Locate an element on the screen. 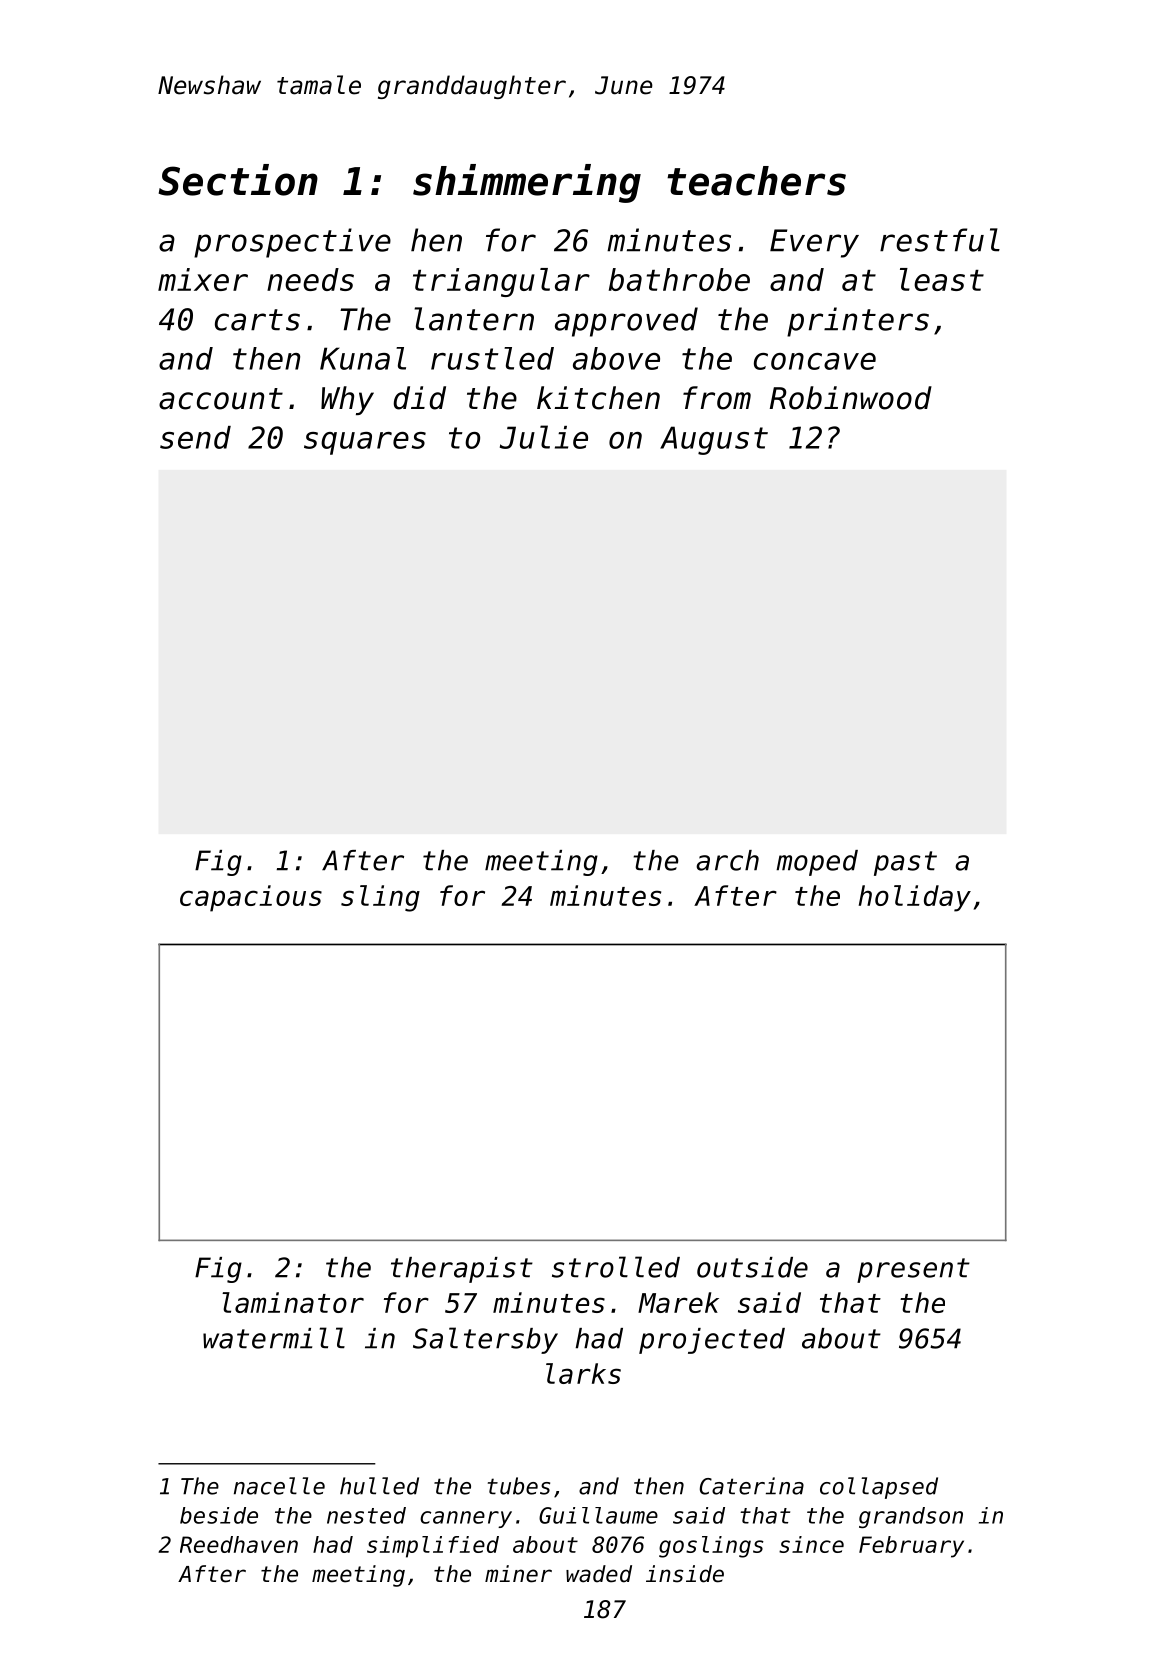 The width and height of the screenshot is (1165, 1654). simplified is located at coordinates (433, 1547).
